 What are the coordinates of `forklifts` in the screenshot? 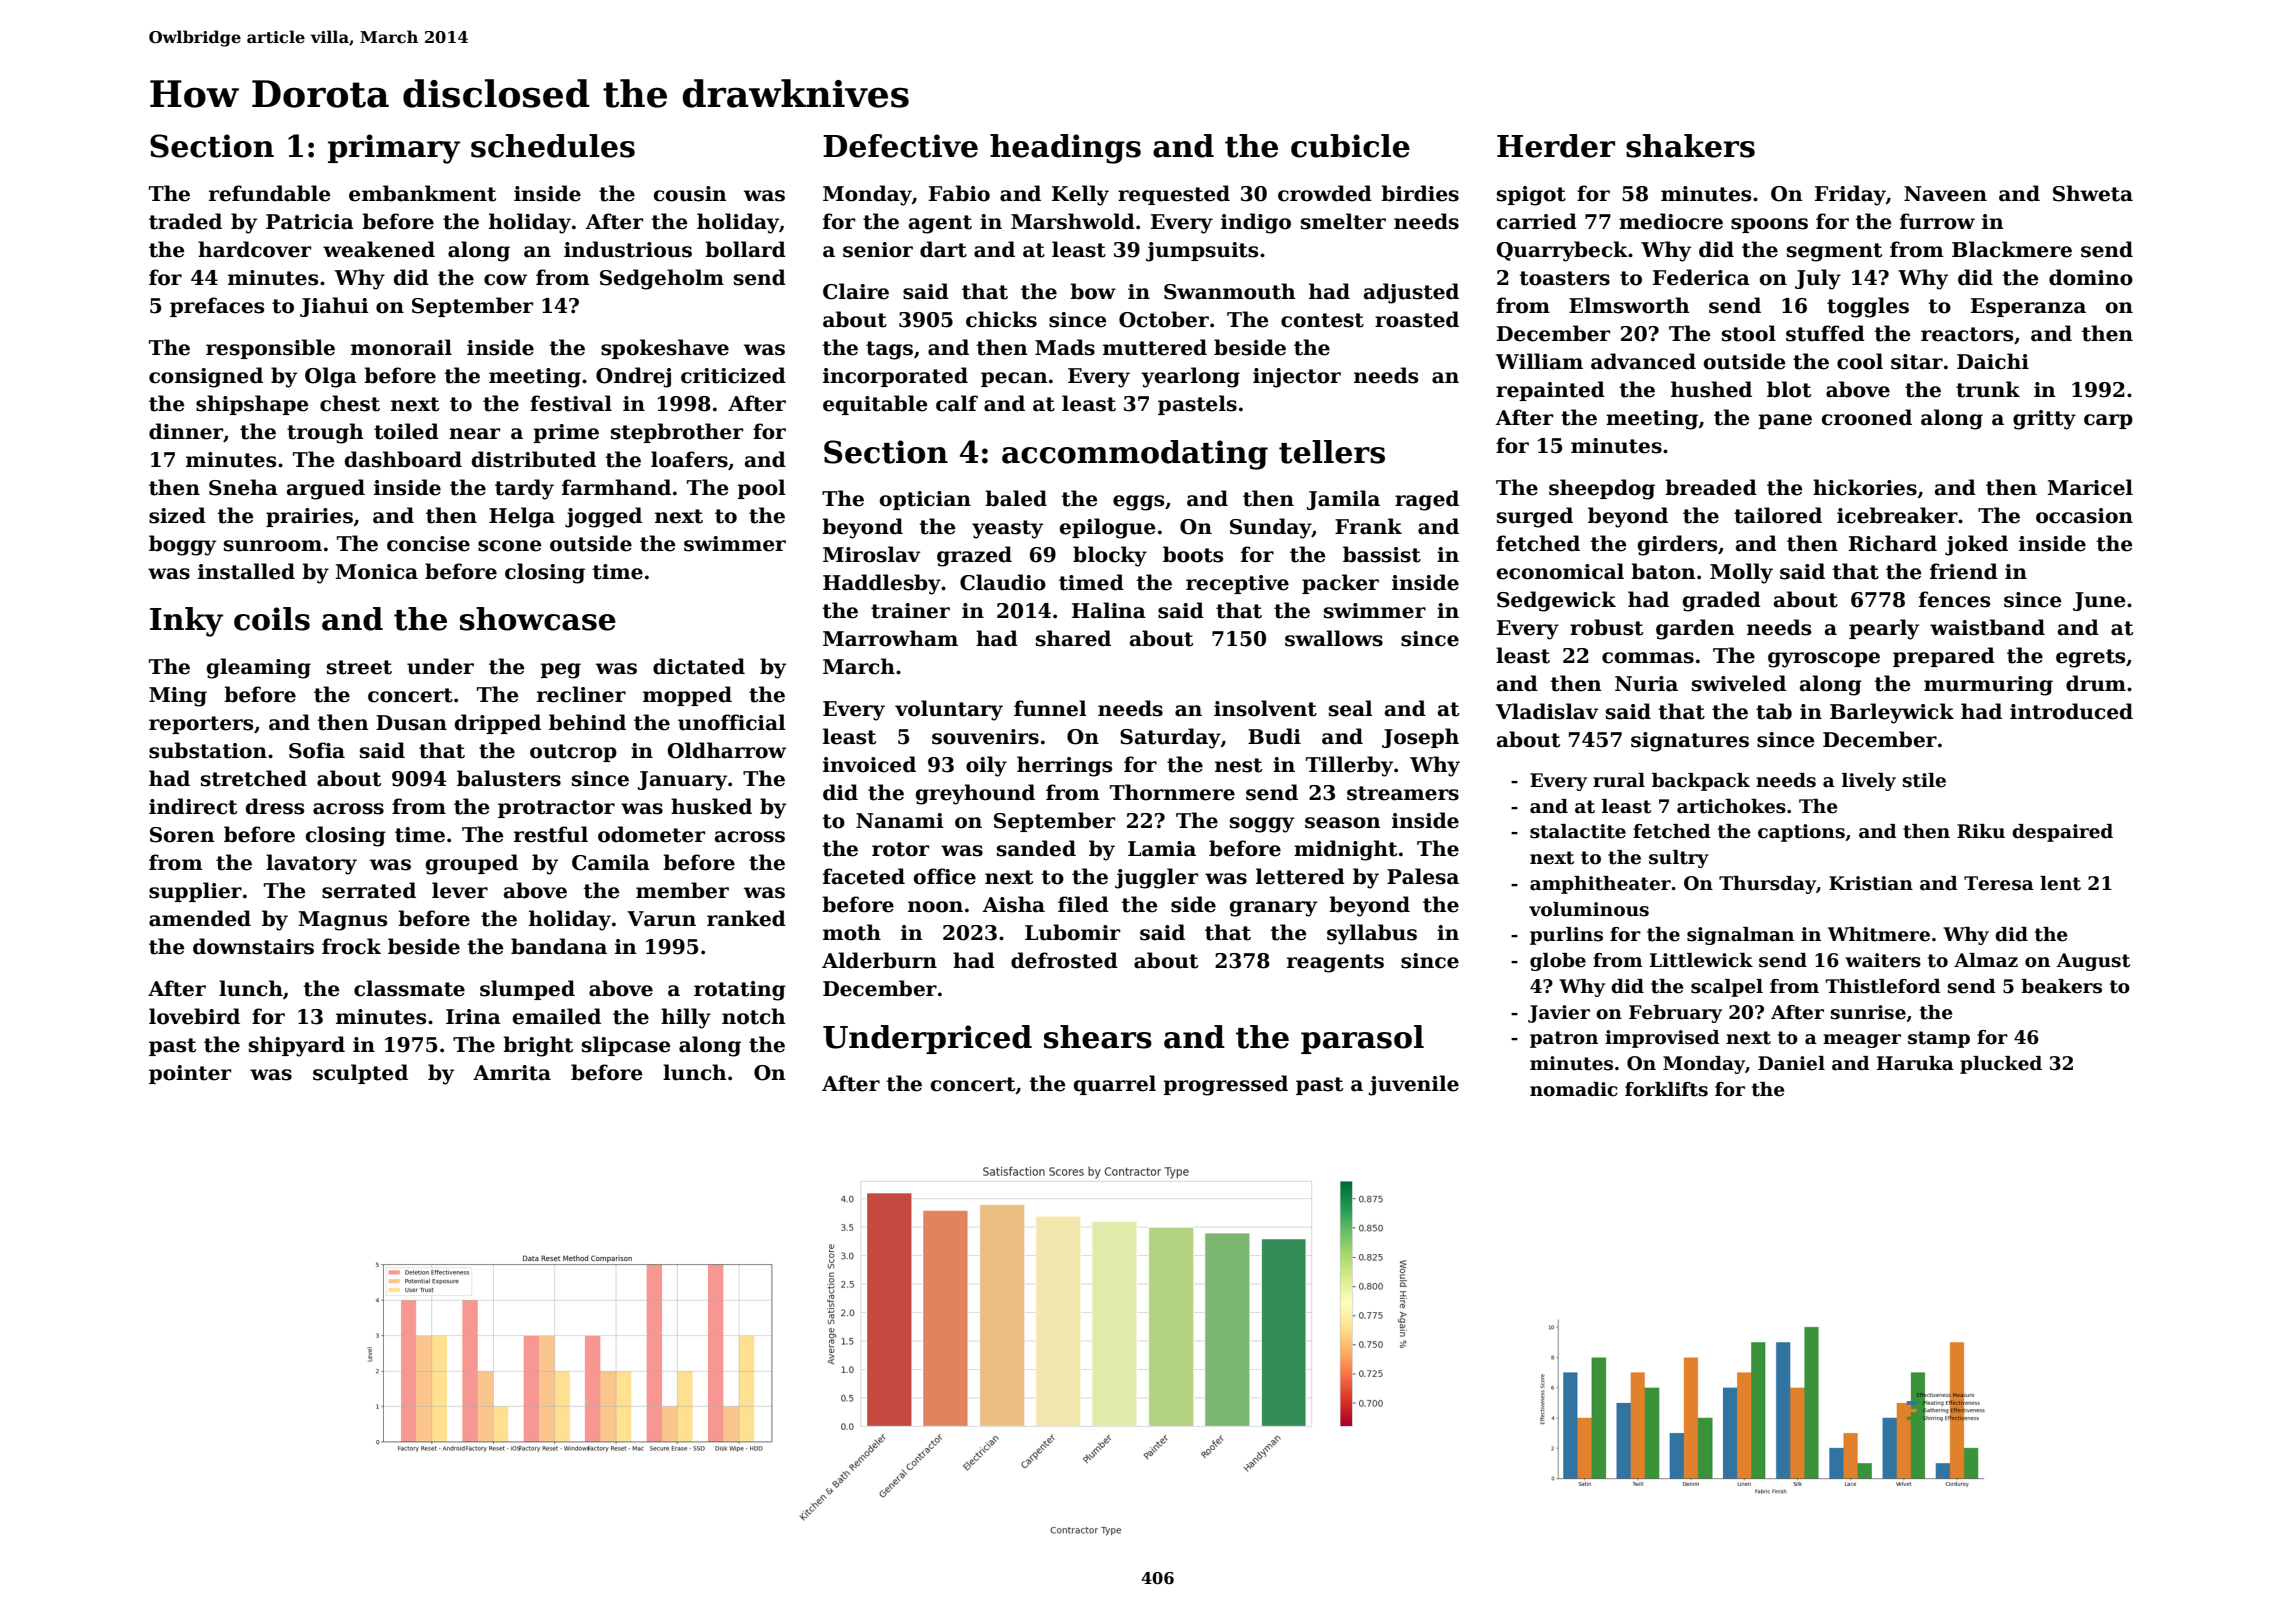 It's located at (1666, 1089).
